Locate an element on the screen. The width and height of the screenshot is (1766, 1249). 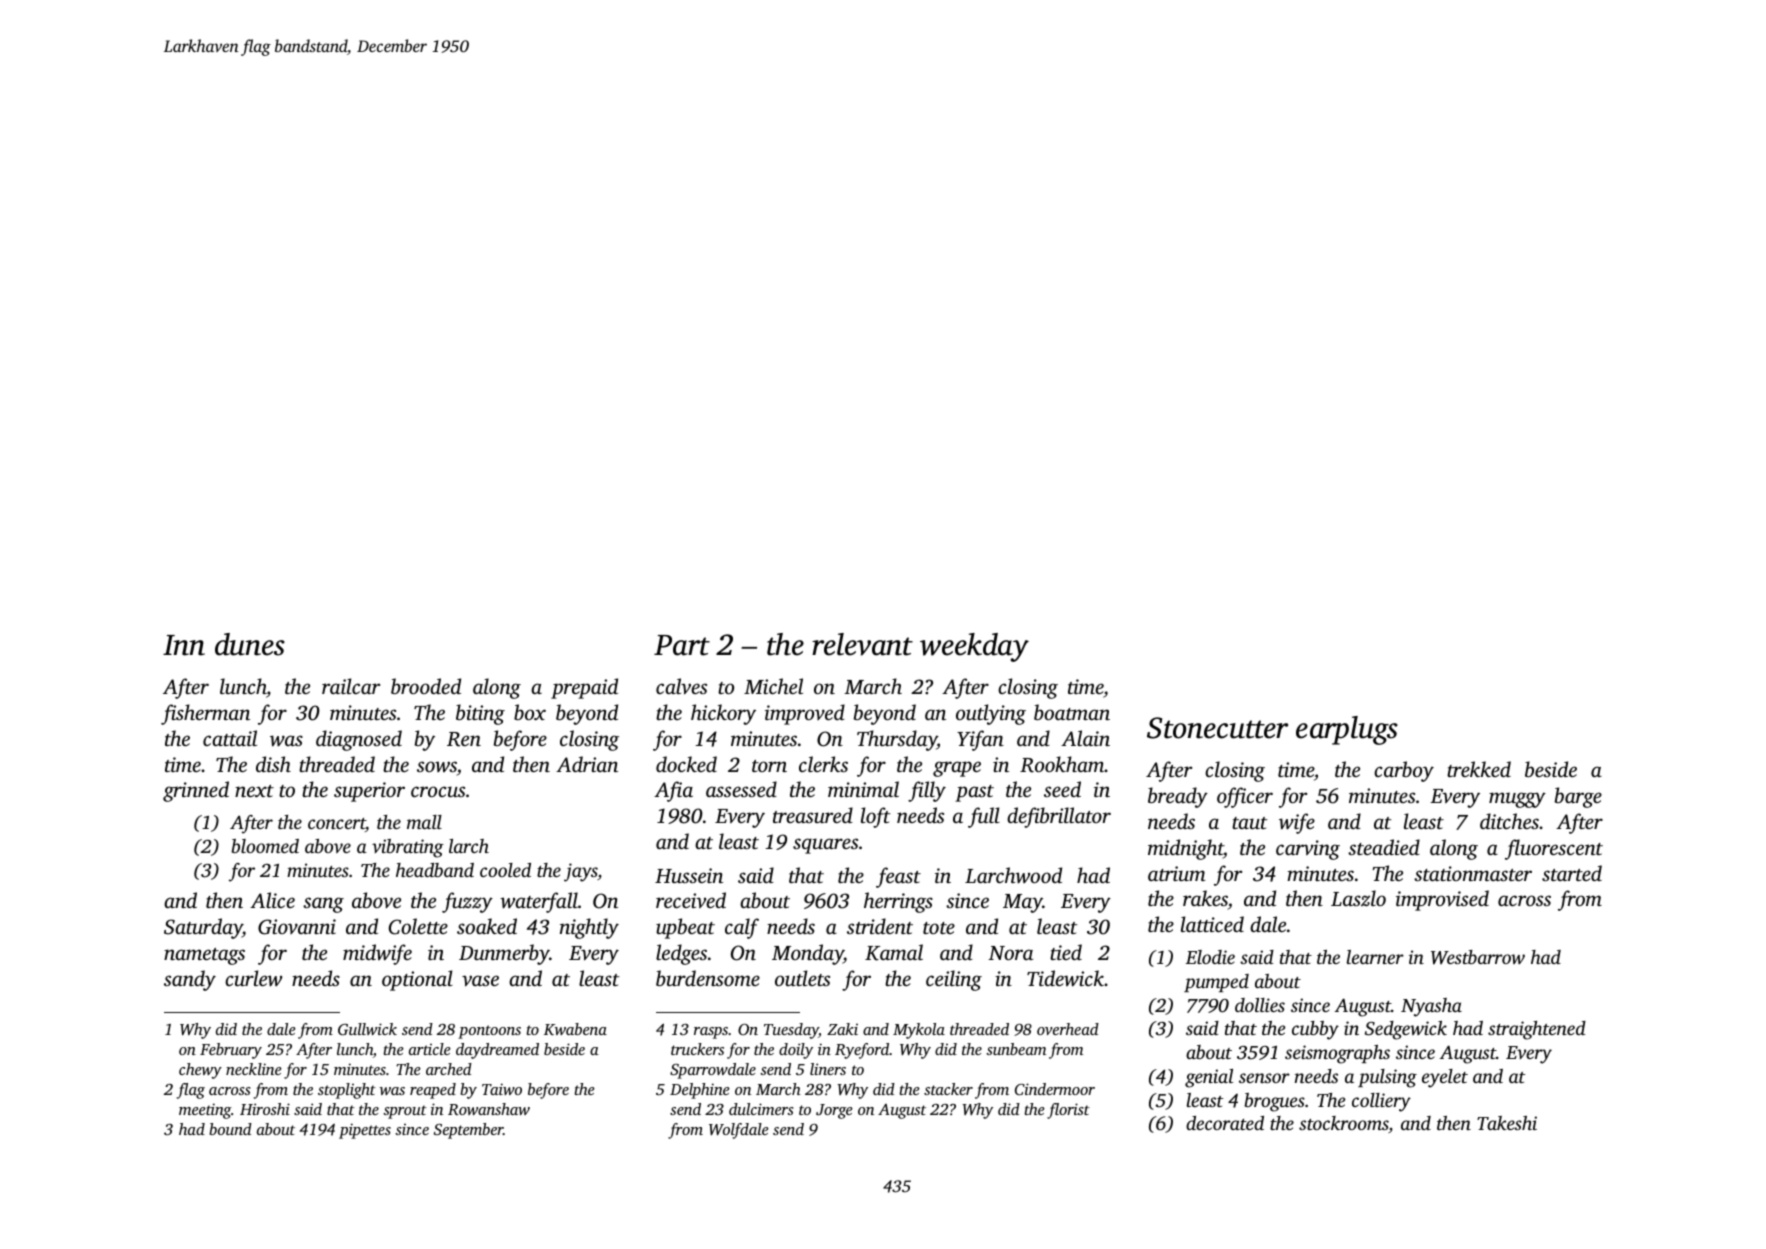
jays is located at coordinates (581, 872).
